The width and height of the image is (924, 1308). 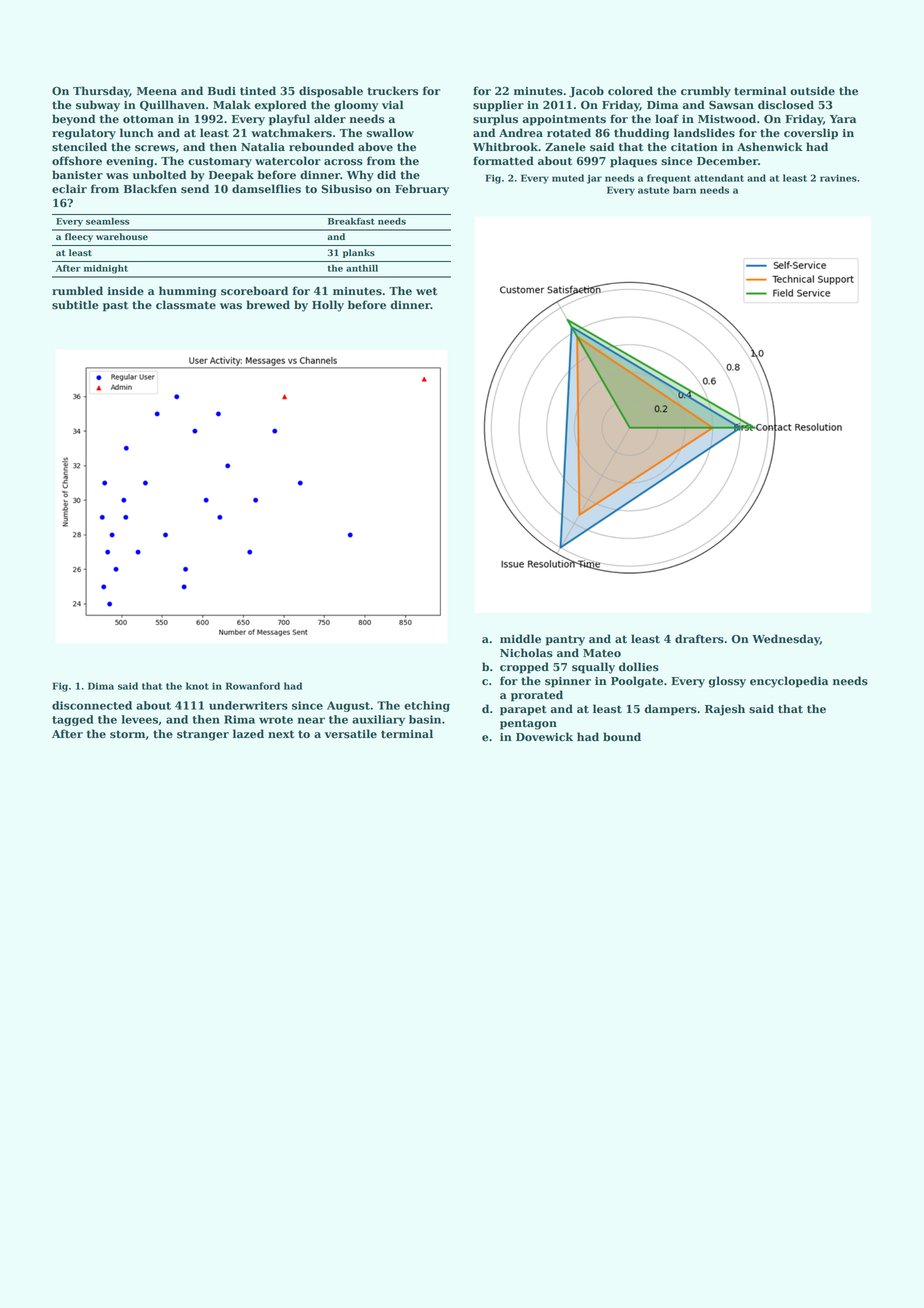 What do you see at coordinates (812, 91) in the image?
I see `outside` at bounding box center [812, 91].
